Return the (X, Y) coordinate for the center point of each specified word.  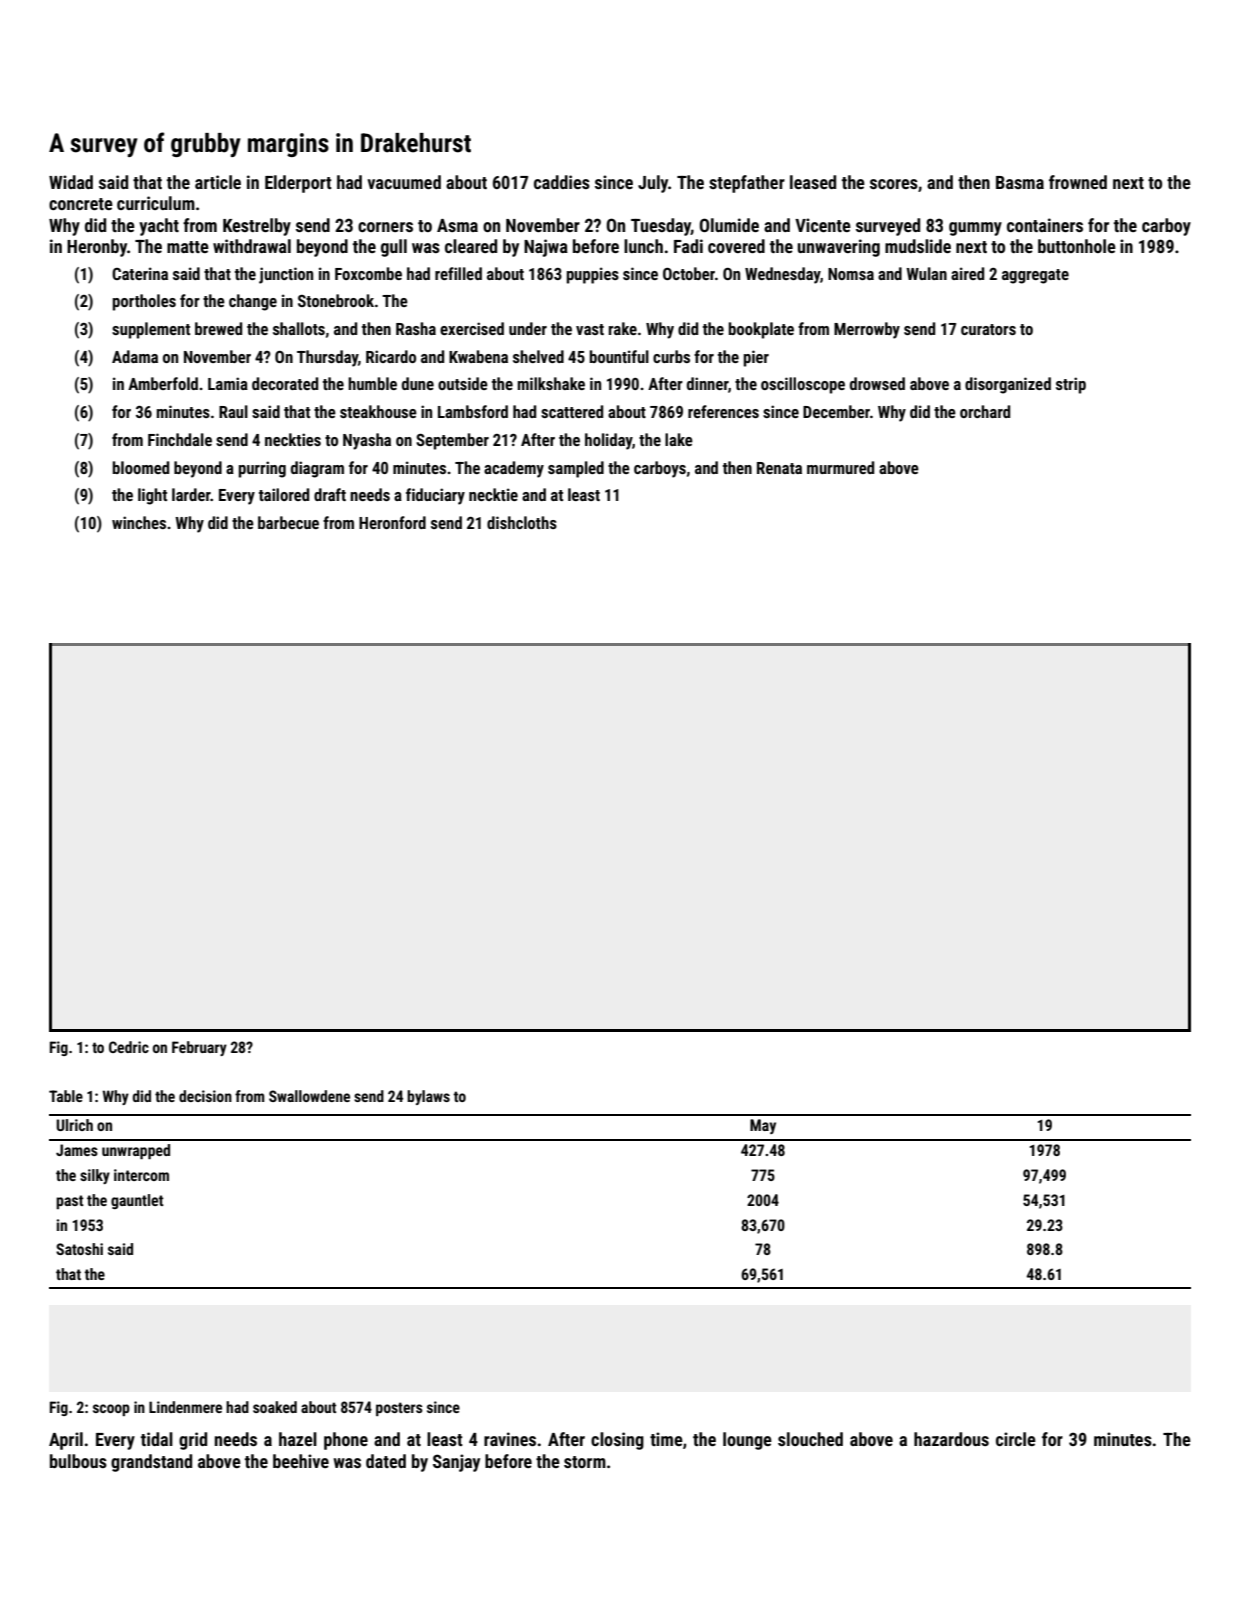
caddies (562, 182)
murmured (840, 467)
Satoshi (79, 1249)
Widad (71, 182)
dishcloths (522, 522)
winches (139, 522)
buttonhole (1077, 246)
